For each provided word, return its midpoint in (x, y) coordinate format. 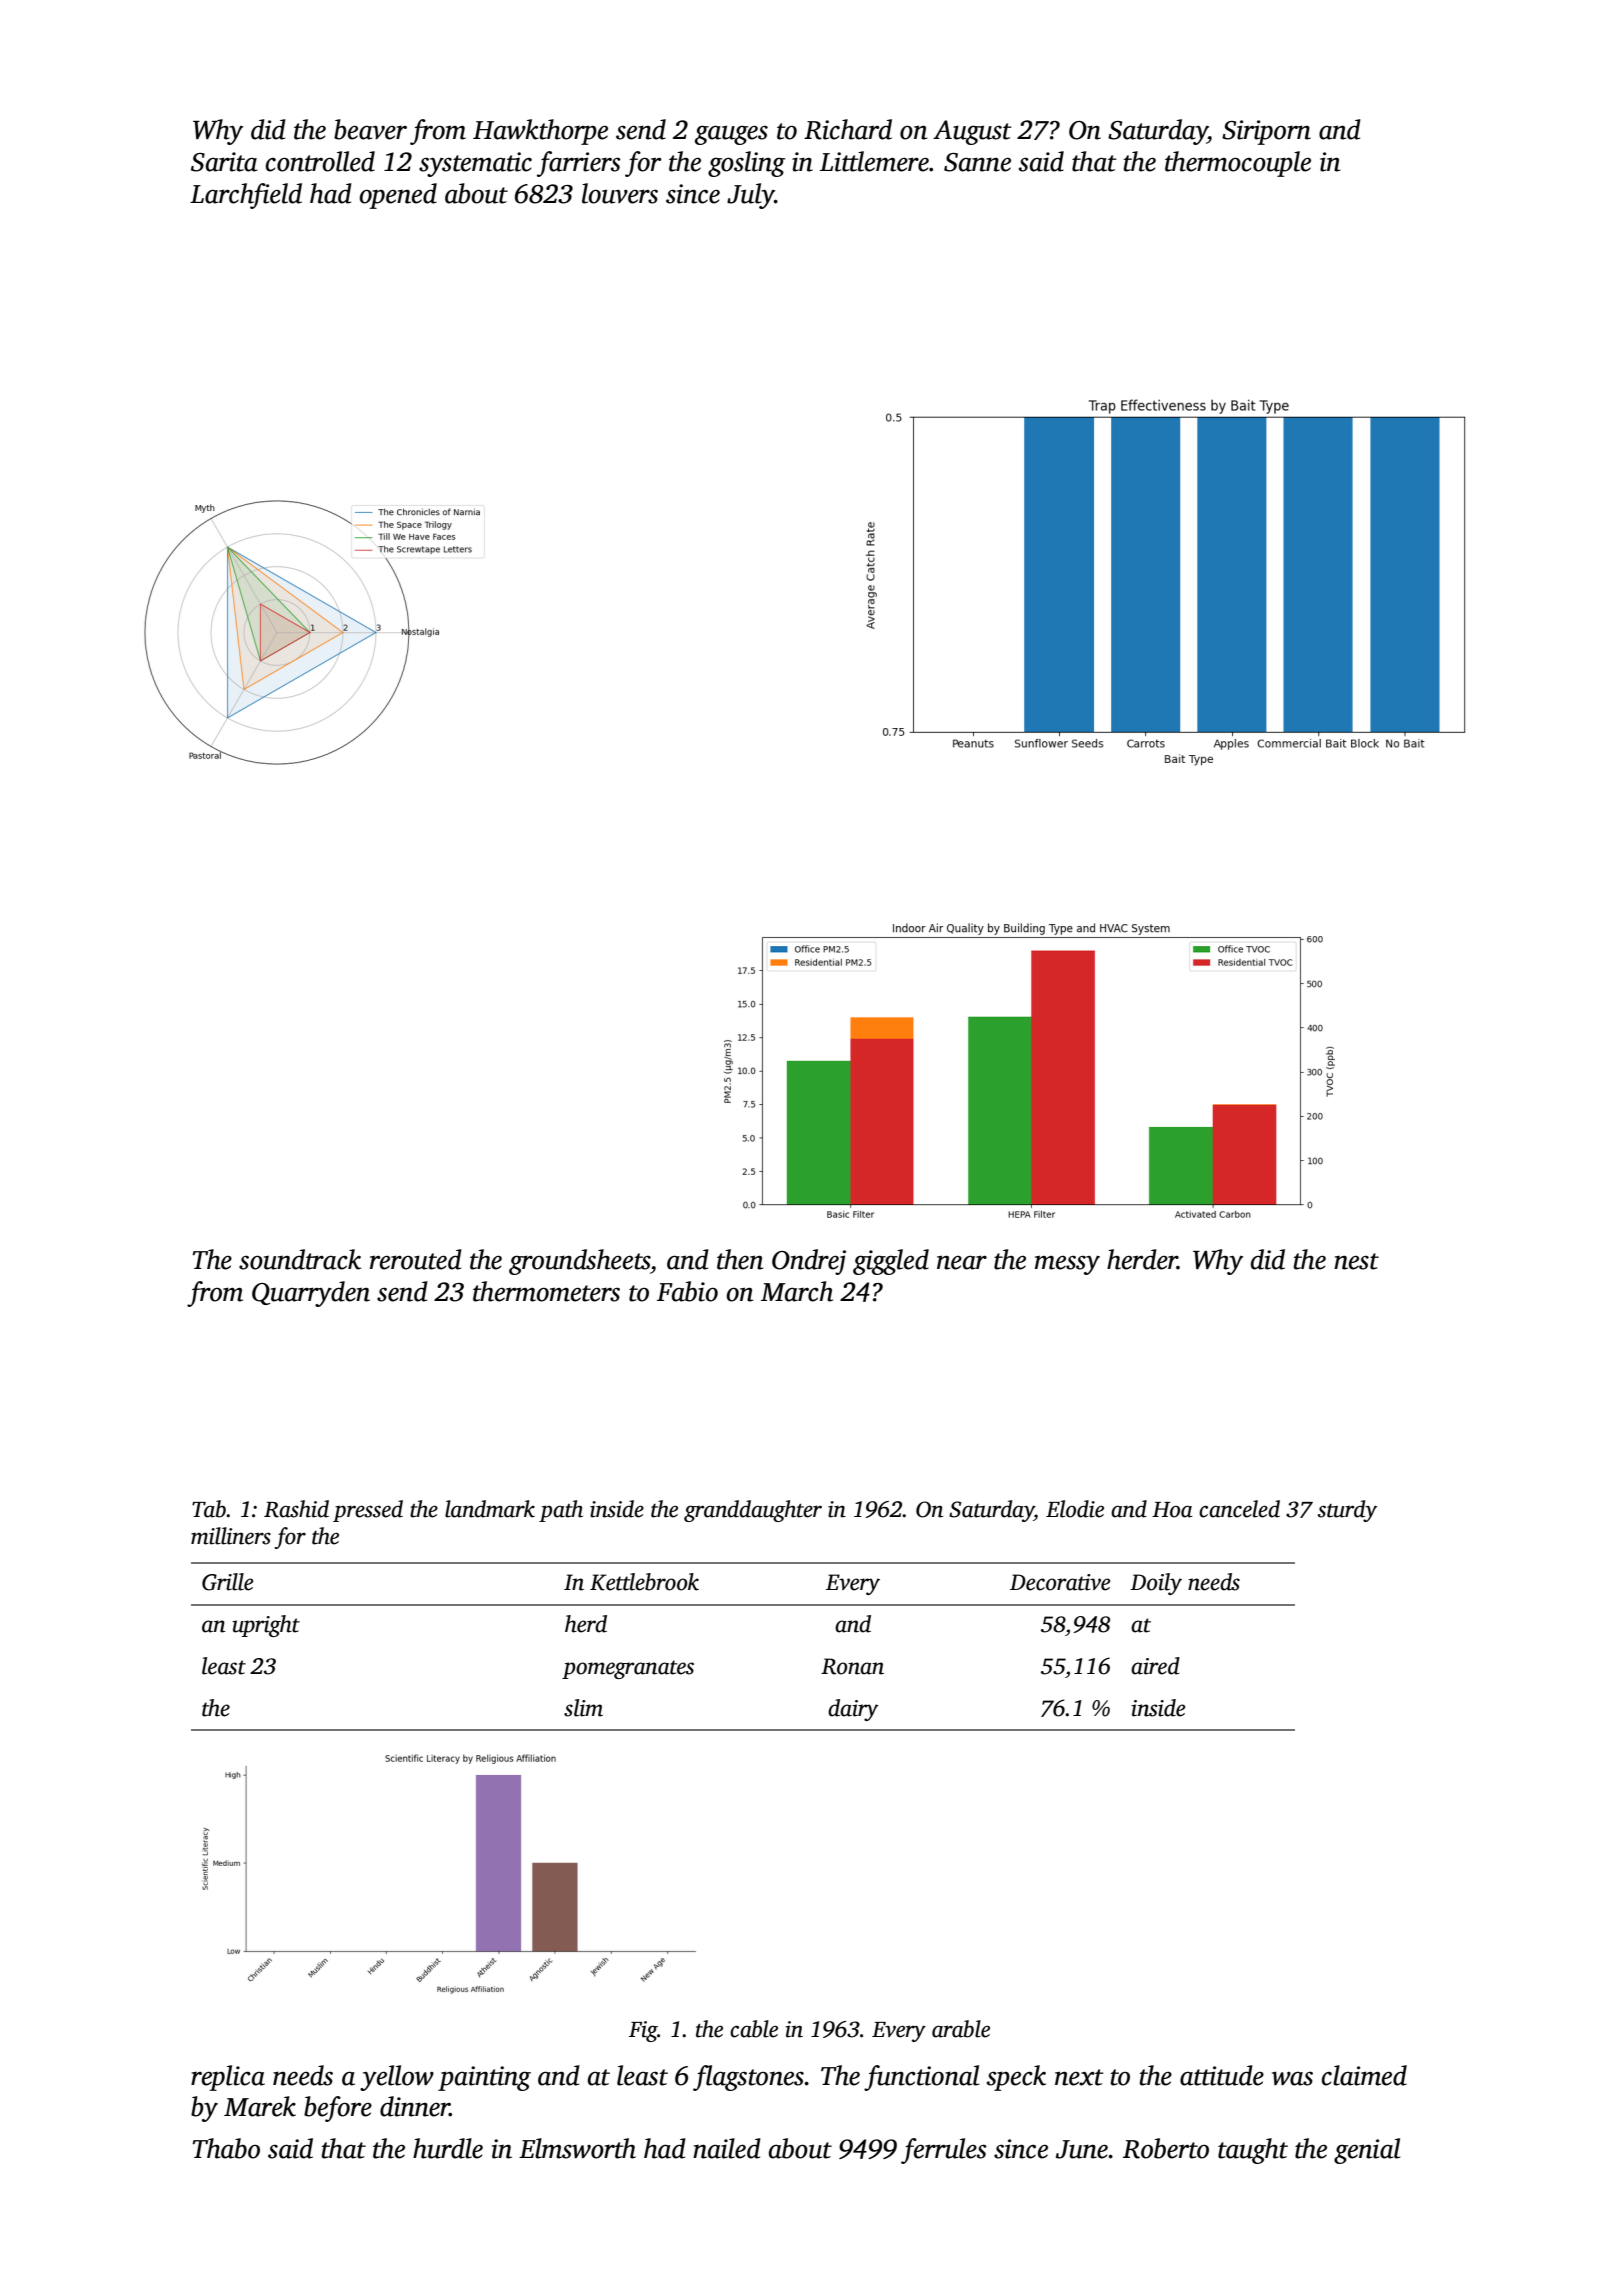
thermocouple (1238, 164)
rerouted (416, 1259)
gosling (746, 164)
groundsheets (579, 1262)
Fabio (687, 1291)
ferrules (944, 2151)
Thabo (226, 2148)
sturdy (1347, 1511)
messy (1067, 1265)
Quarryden (311, 1294)
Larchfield (246, 196)
